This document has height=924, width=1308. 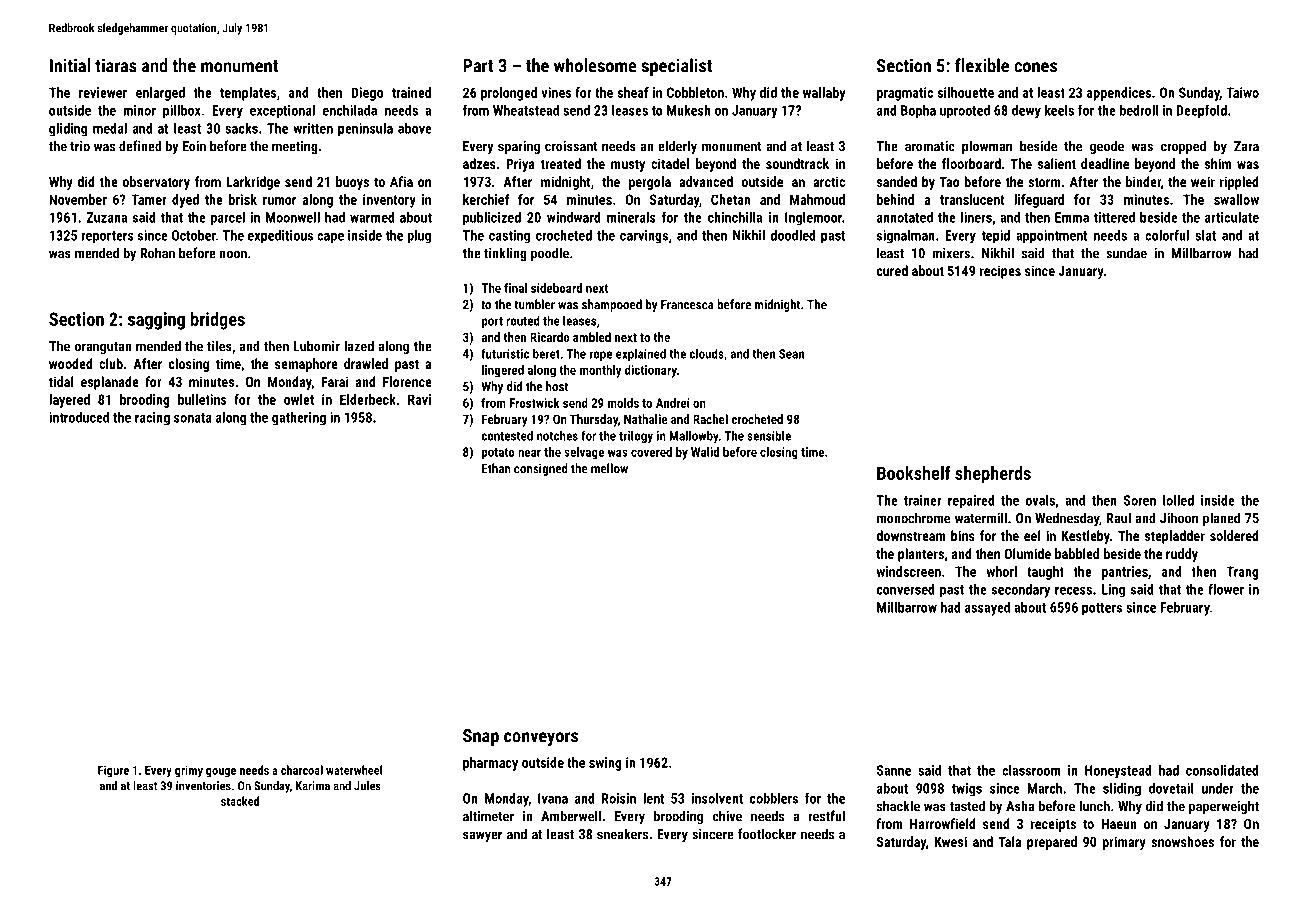 I want to click on Snap, so click(x=481, y=737).
